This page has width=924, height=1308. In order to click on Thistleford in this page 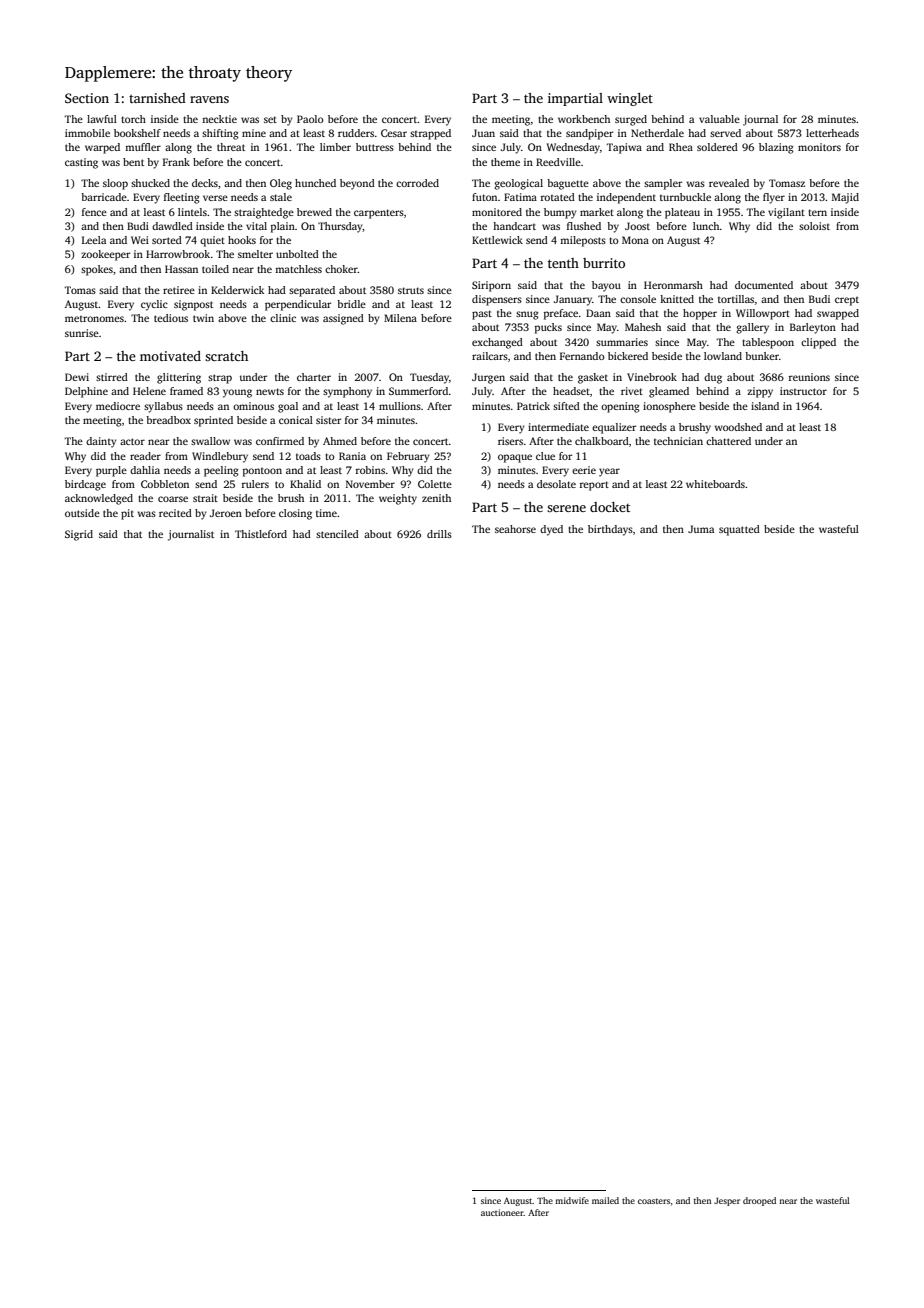, I will do `click(261, 534)`.
